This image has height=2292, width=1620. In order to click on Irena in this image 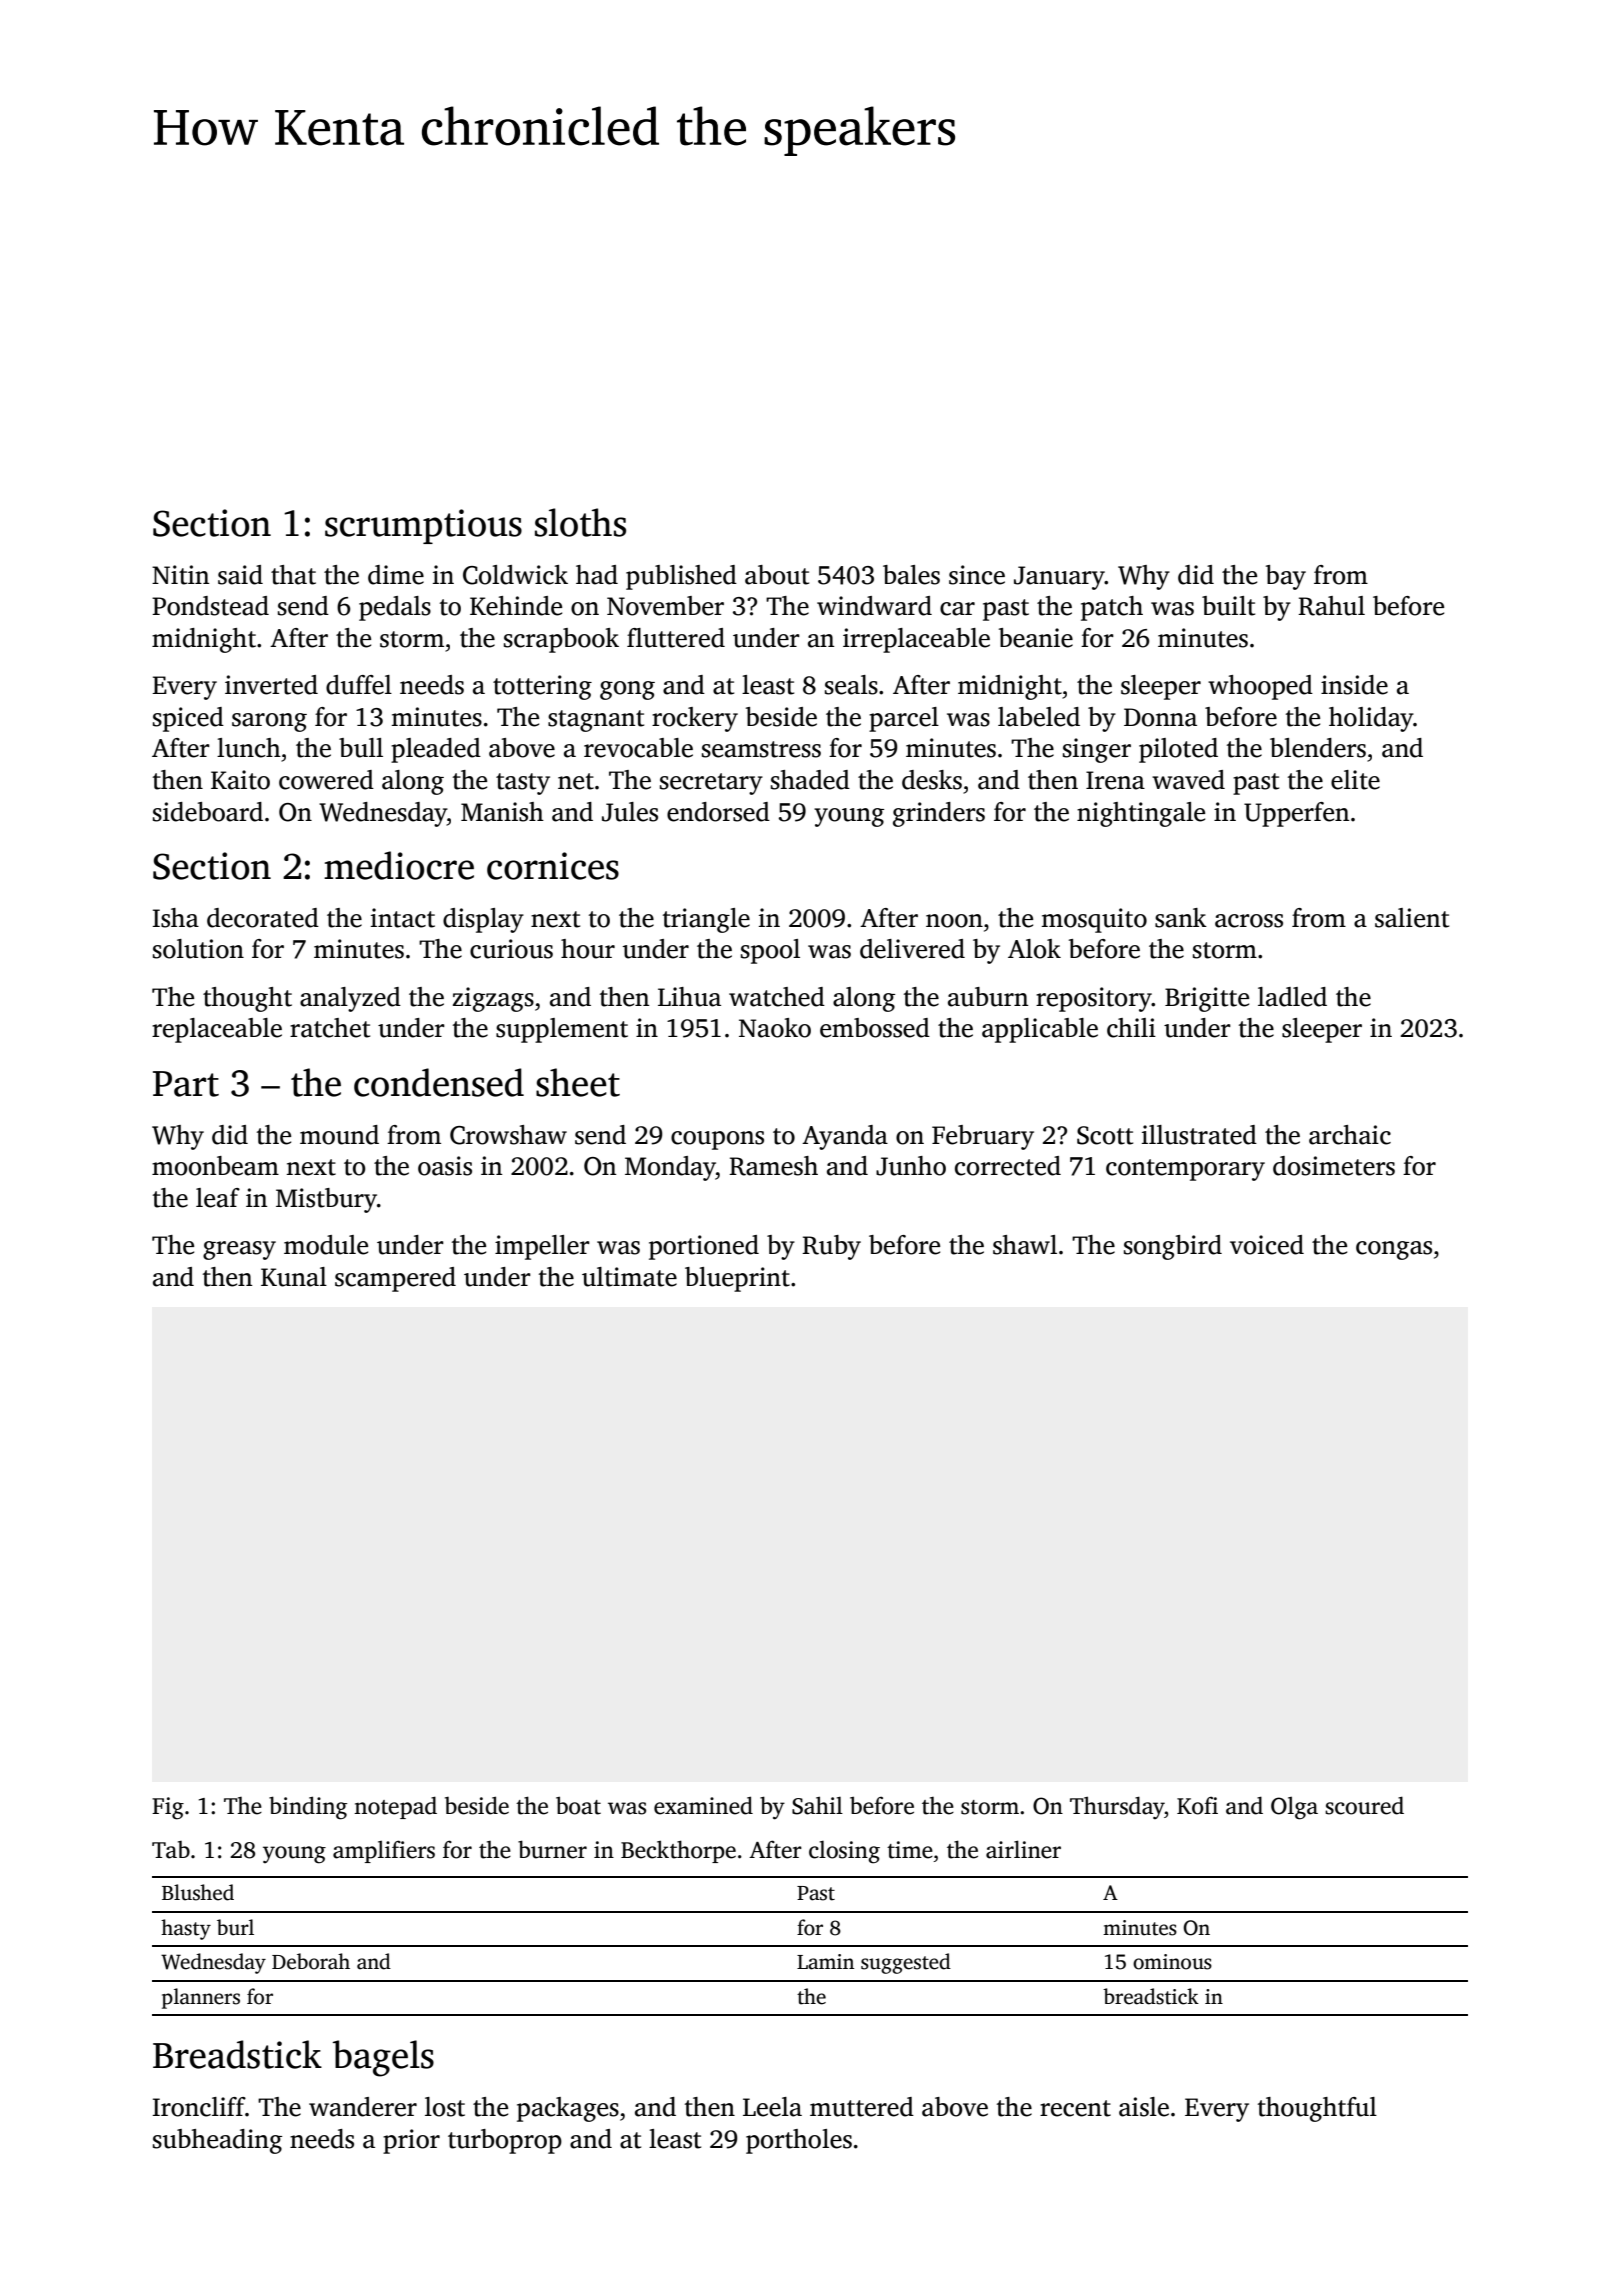, I will do `click(1115, 780)`.
